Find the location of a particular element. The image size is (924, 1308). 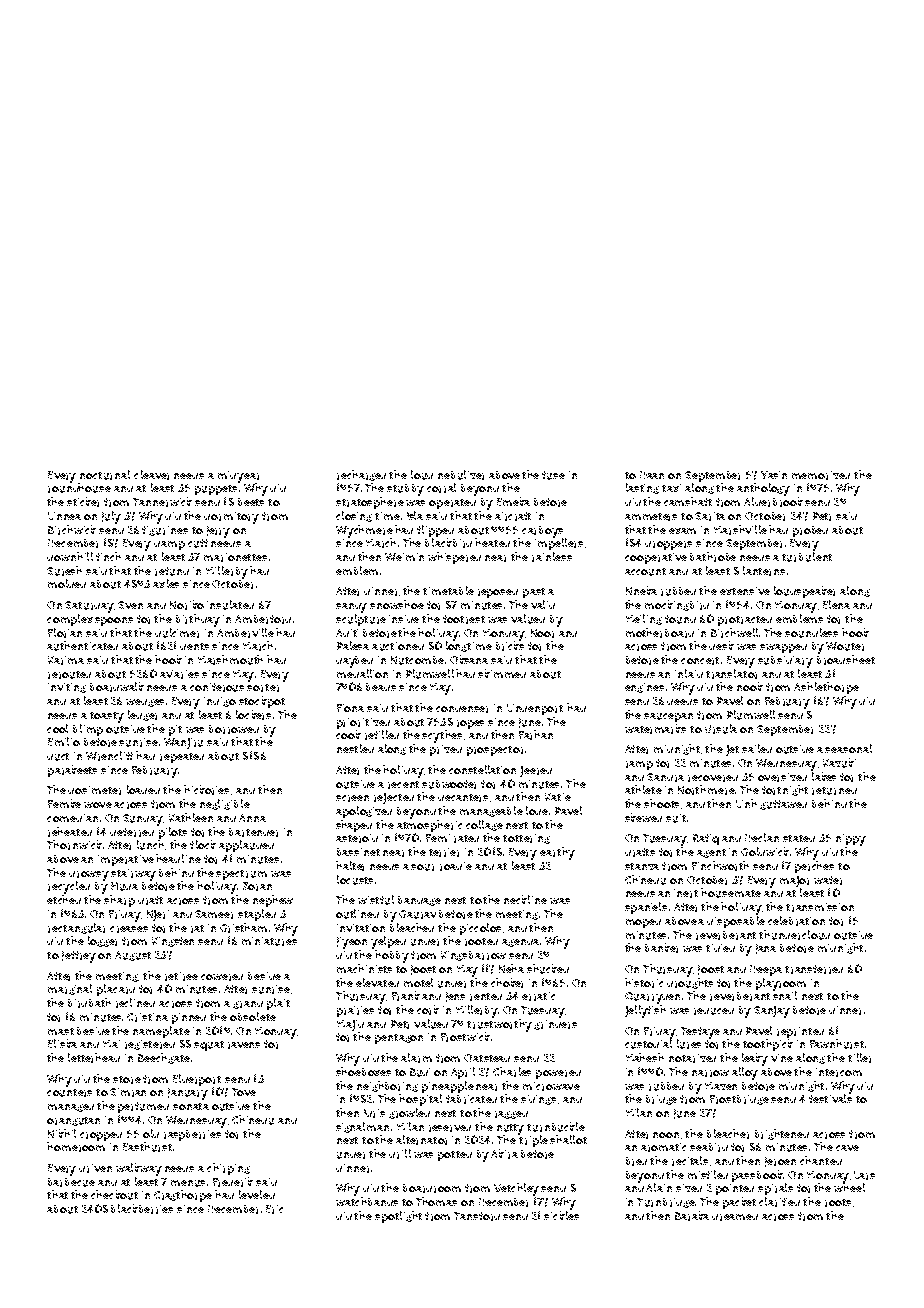

turbulent is located at coordinates (807, 557).
